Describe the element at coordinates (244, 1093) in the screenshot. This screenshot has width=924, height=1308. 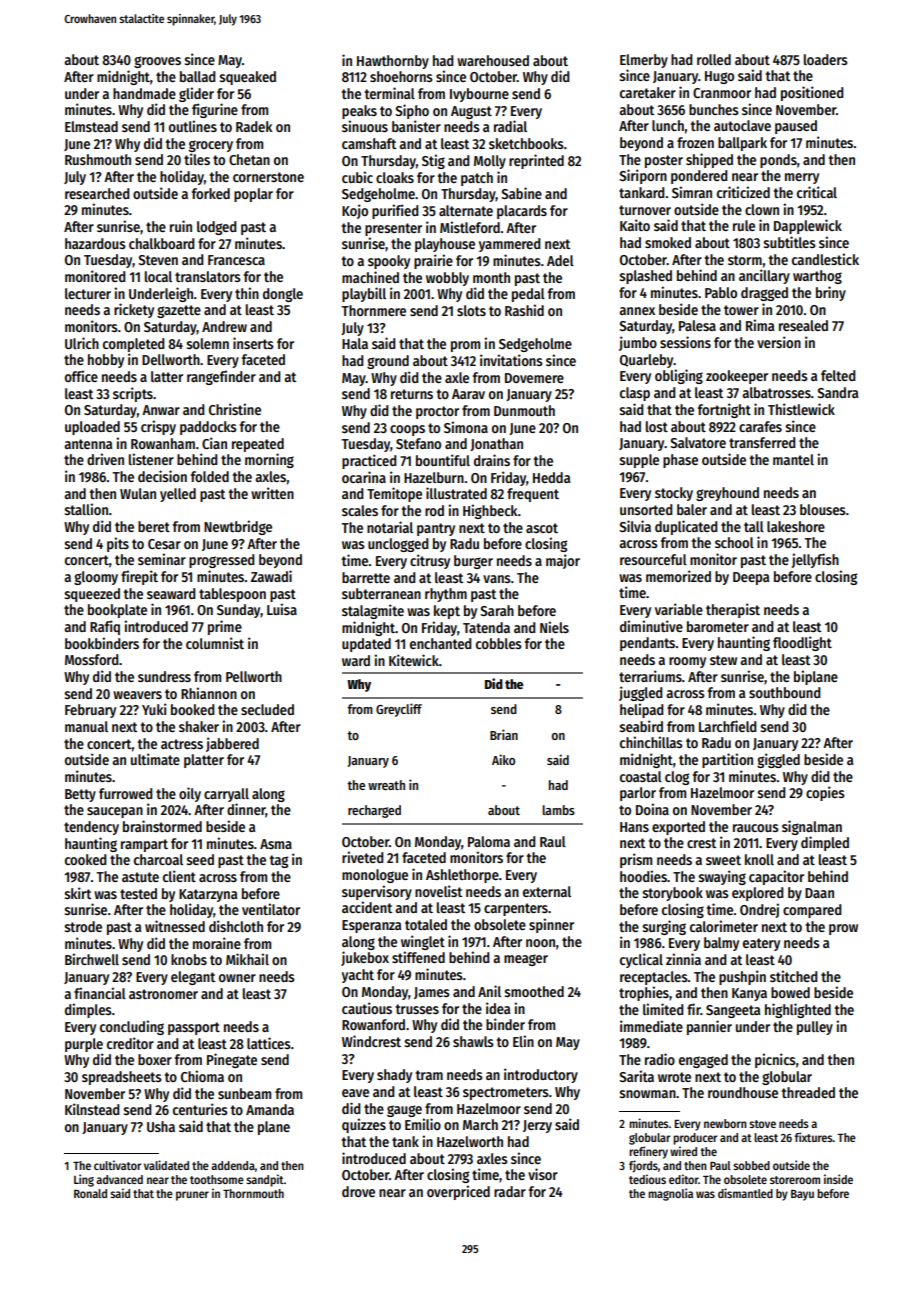
I see `sunbeam` at that location.
